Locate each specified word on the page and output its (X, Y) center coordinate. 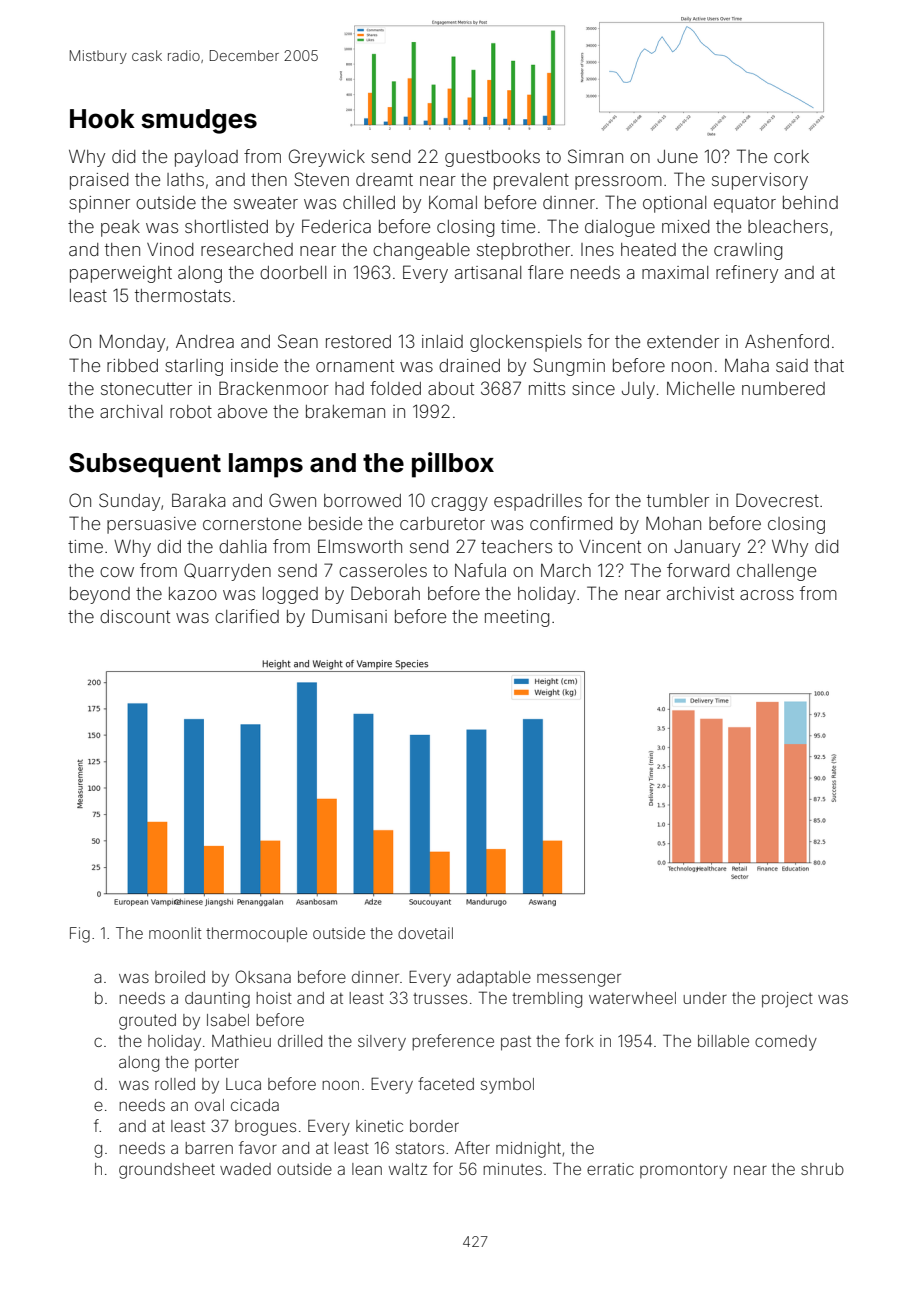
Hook (102, 119)
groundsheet (167, 1171)
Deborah (385, 593)
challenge (776, 572)
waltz (408, 1169)
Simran (595, 156)
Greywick (327, 158)
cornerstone (252, 524)
